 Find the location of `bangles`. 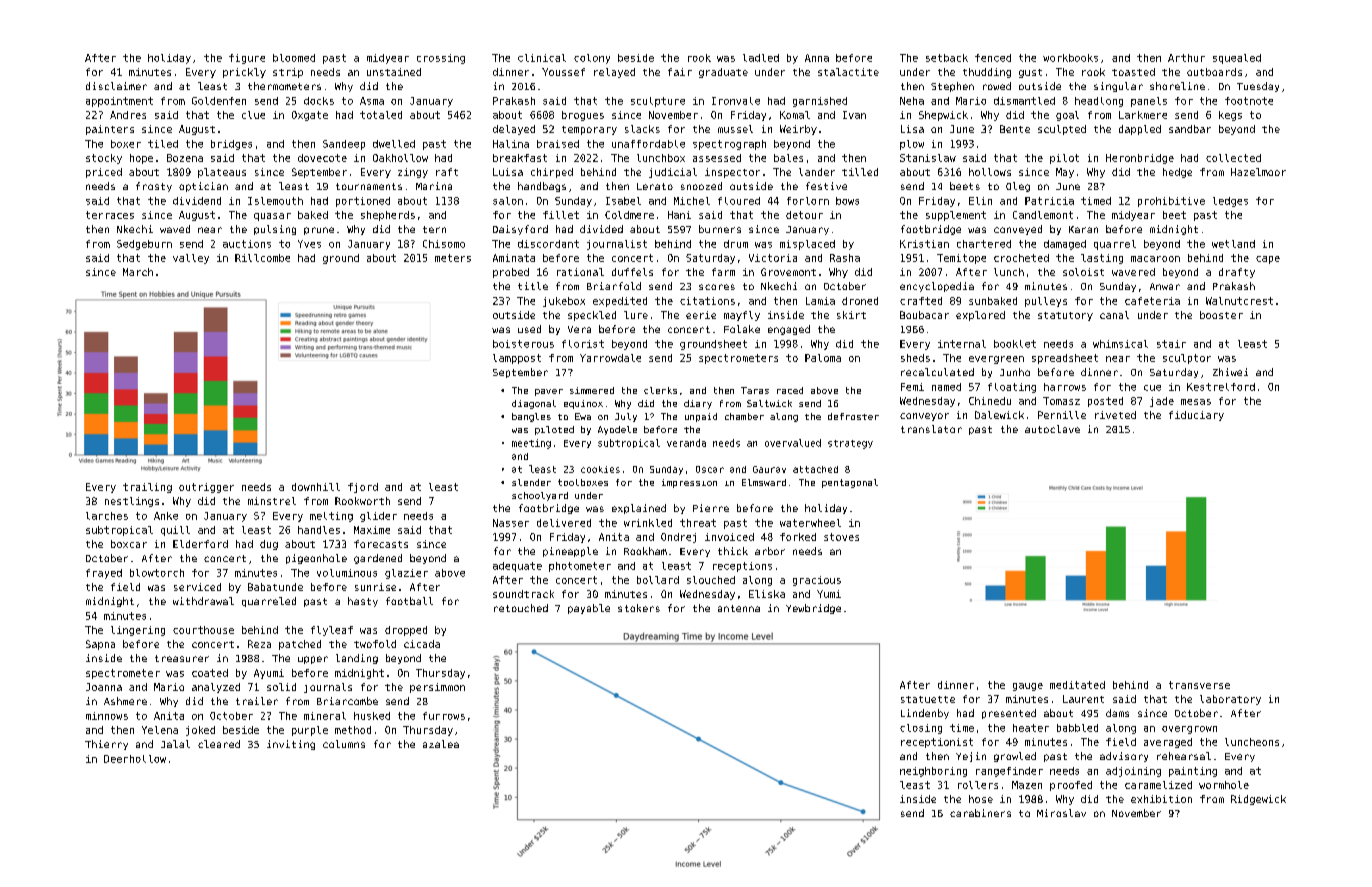

bangles is located at coordinates (531, 417).
